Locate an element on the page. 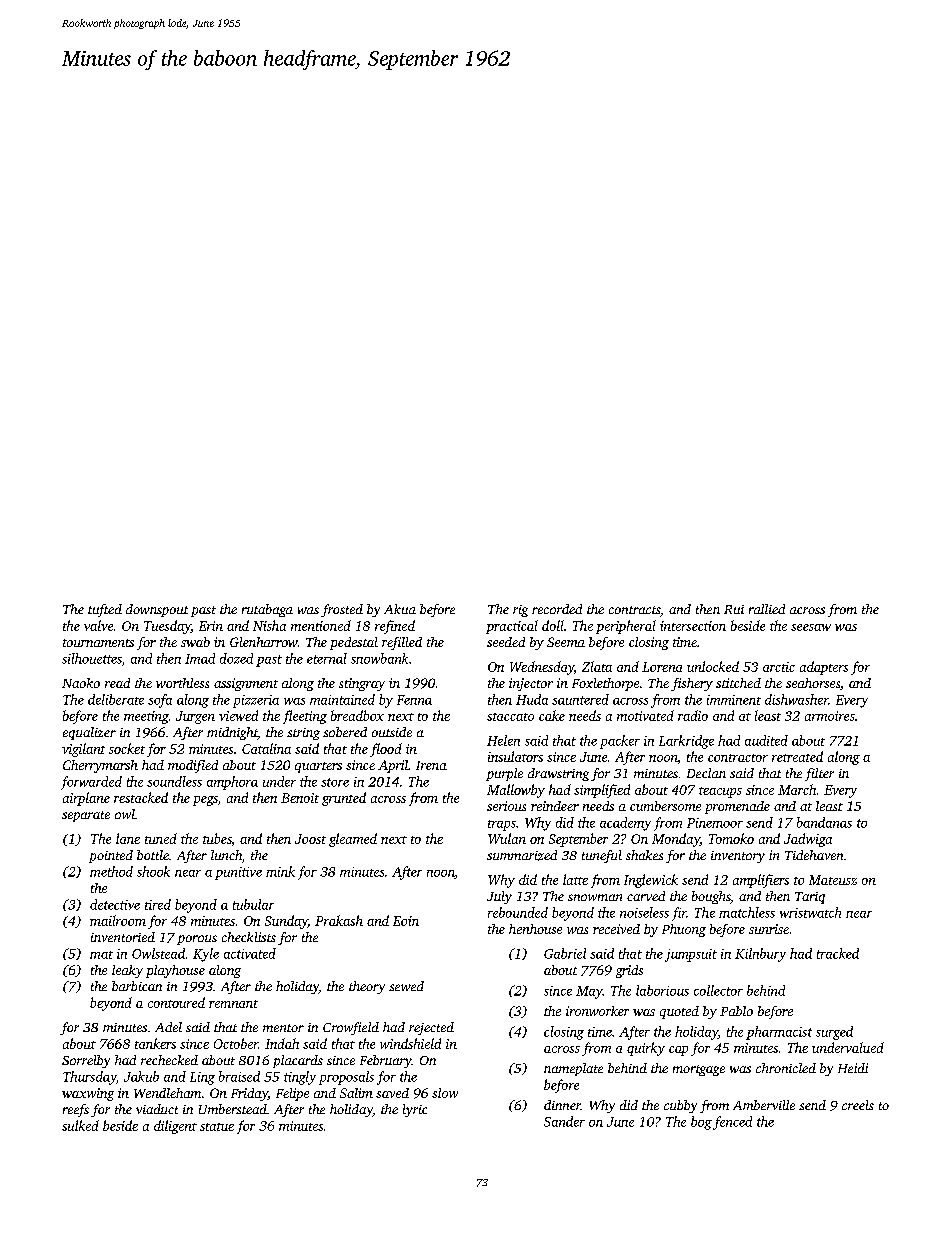 The image size is (952, 1233). Joost is located at coordinates (310, 839).
